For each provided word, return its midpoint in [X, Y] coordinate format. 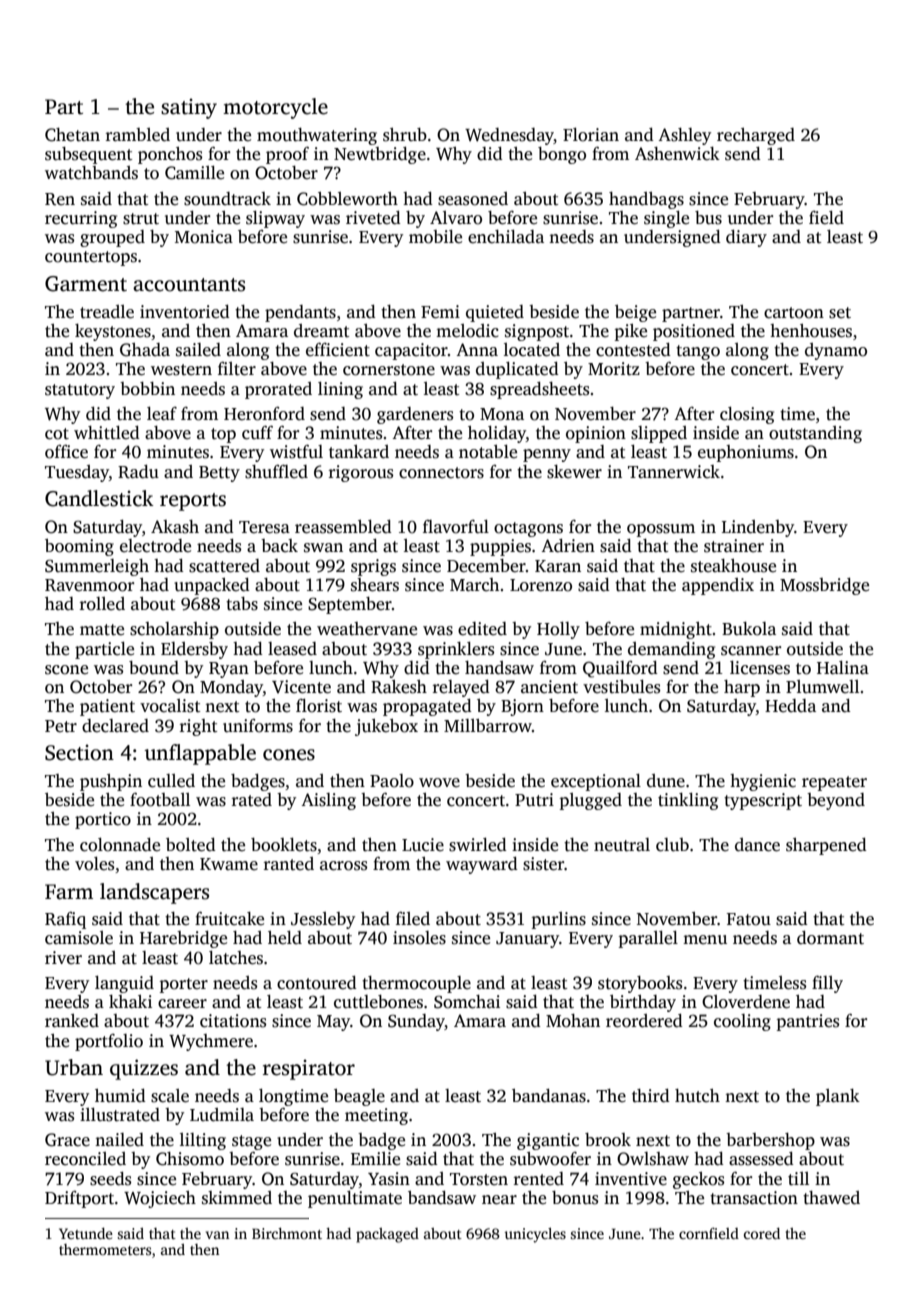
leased [292, 649]
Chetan [72, 135]
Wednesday [509, 136]
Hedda [790, 706]
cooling [742, 1022]
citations [233, 1021]
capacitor [411, 351]
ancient [549, 687]
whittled [107, 433]
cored [762, 1233]
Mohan [573, 1021]
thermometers [105, 1249]
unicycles [535, 1235]
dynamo [836, 351]
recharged [756, 136]
